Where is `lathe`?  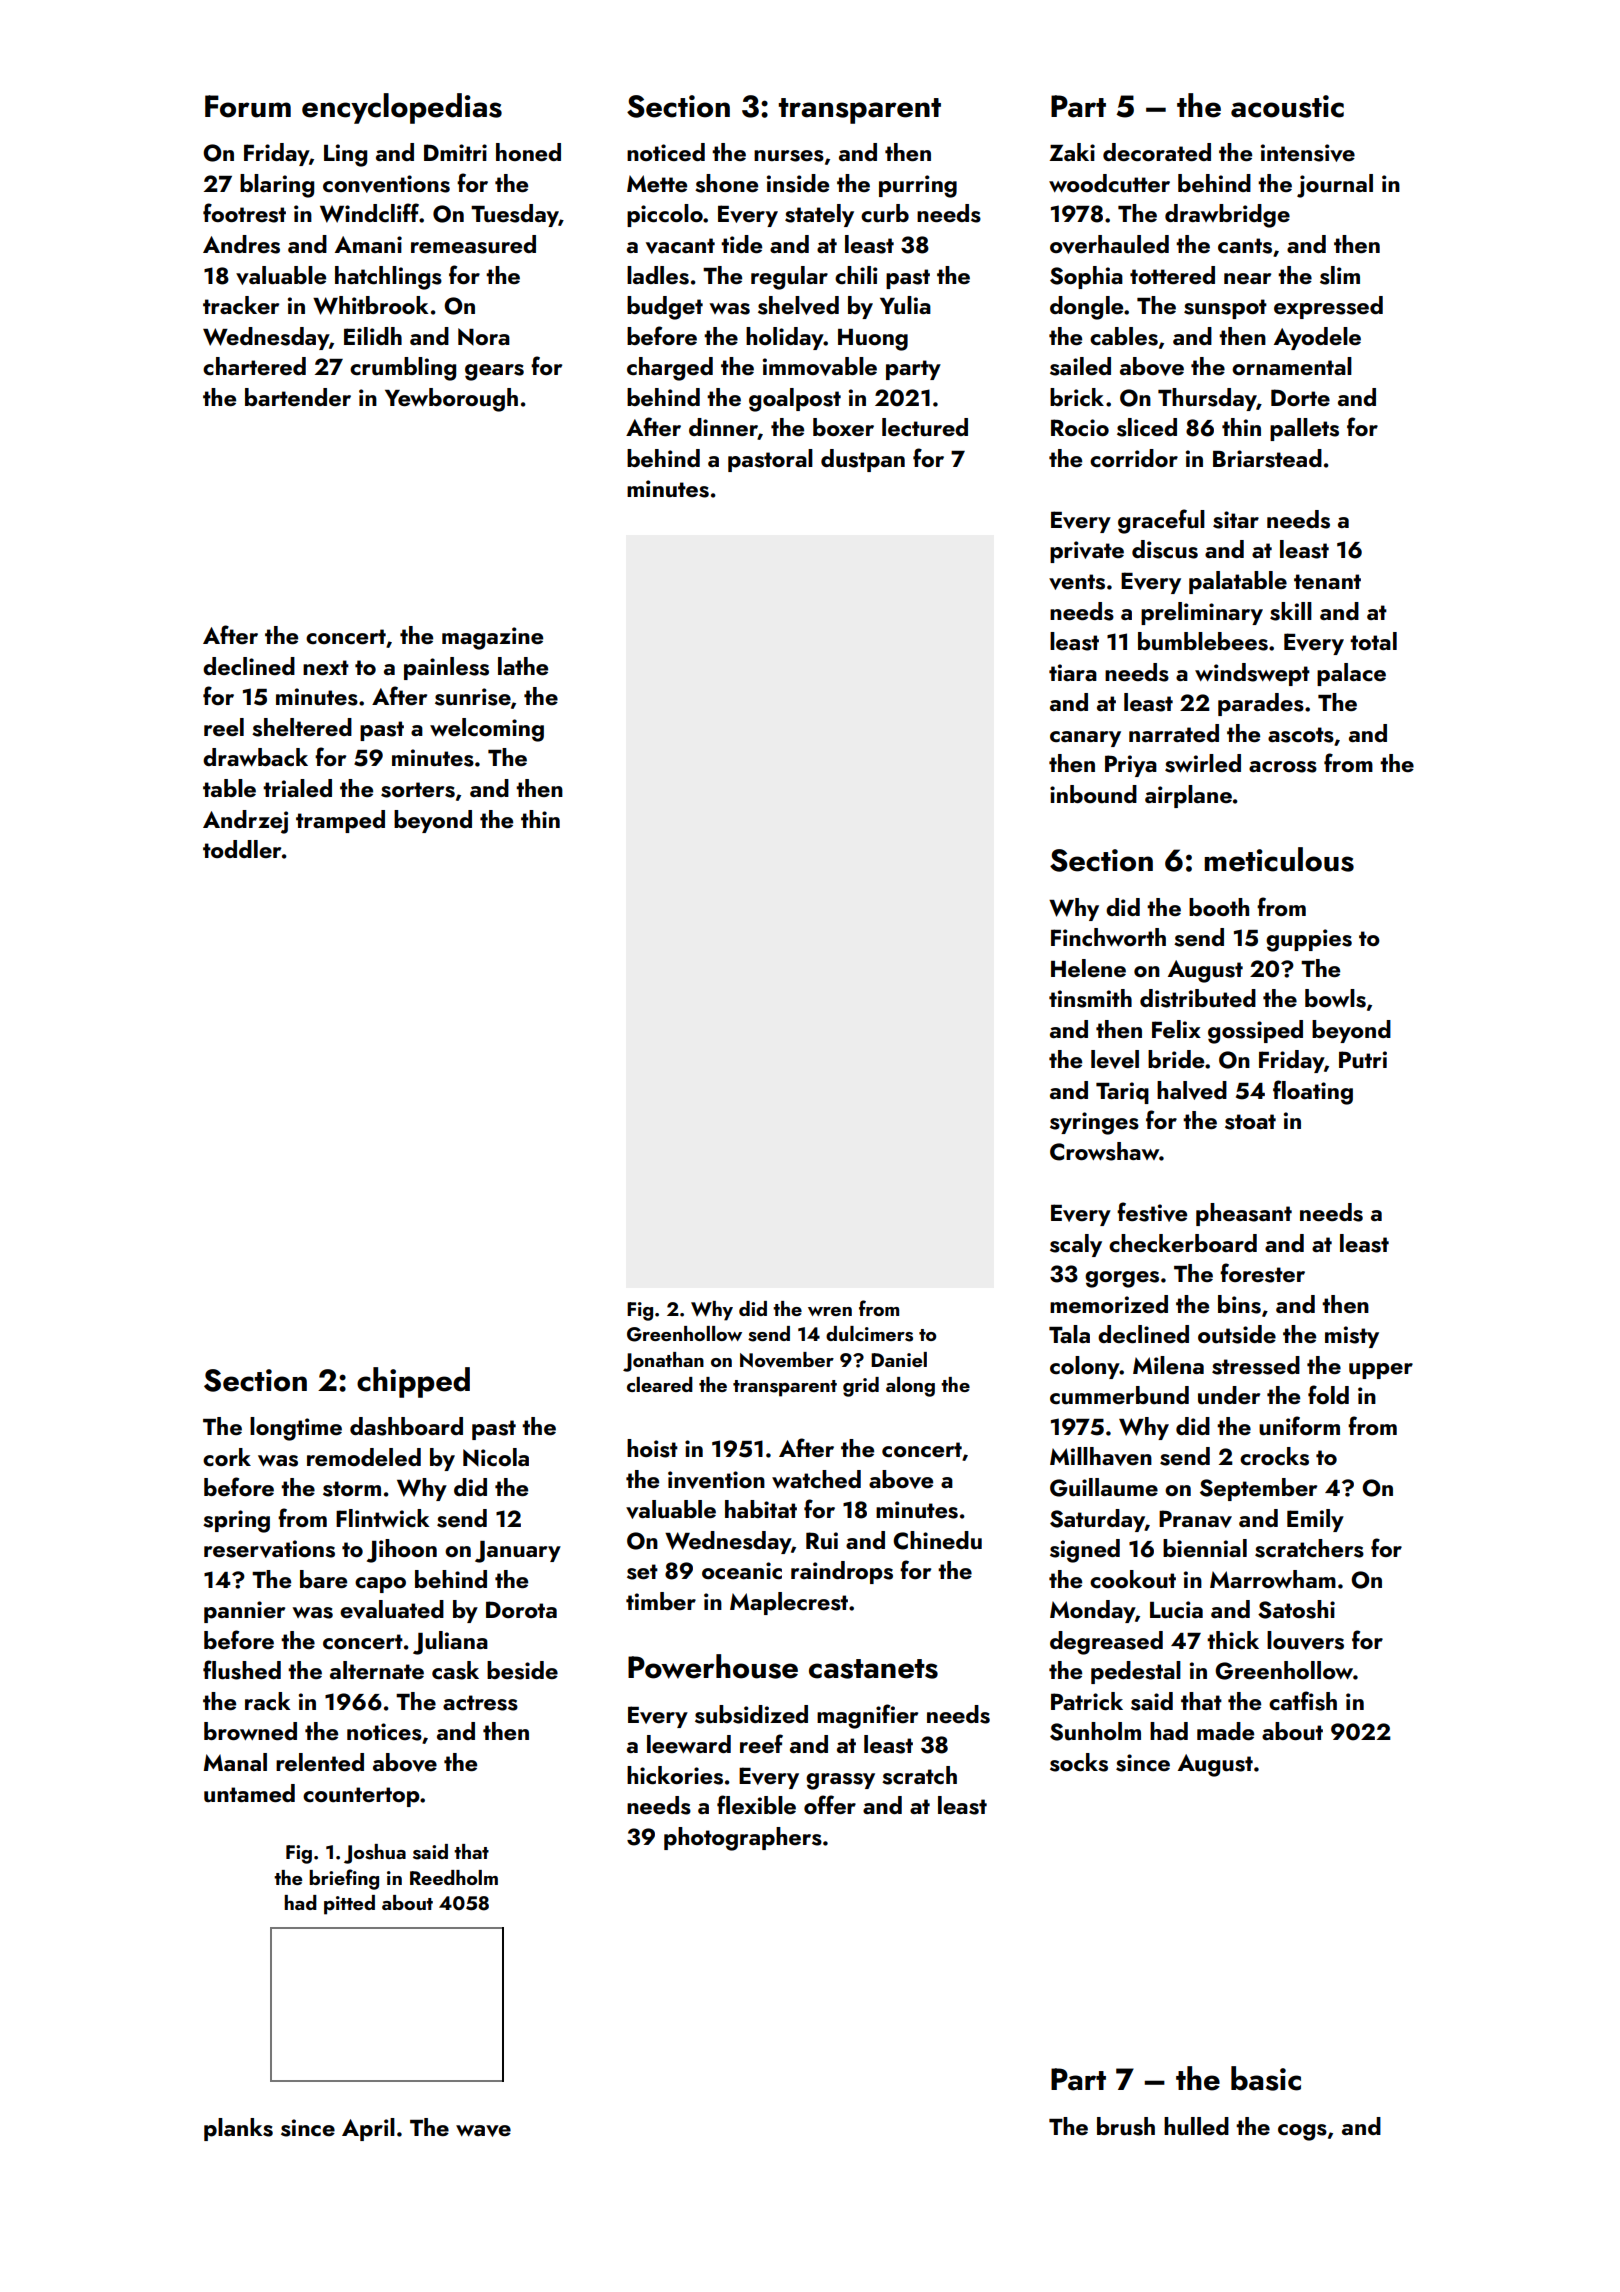 lathe is located at coordinates (523, 666).
